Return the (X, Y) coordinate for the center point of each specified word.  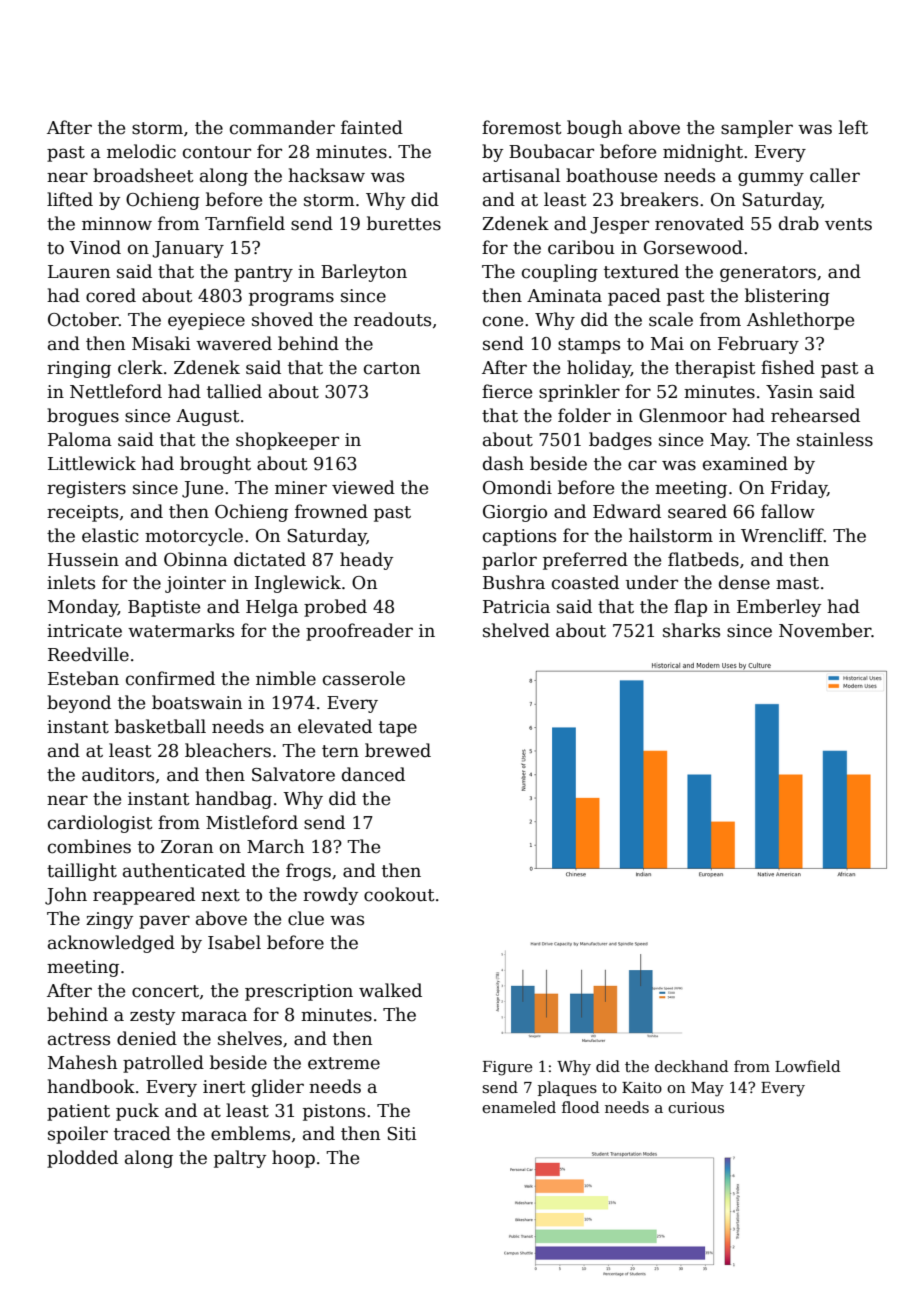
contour (217, 152)
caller (835, 175)
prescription (299, 992)
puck (137, 1112)
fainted (372, 127)
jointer (195, 584)
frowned (331, 511)
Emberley (779, 608)
